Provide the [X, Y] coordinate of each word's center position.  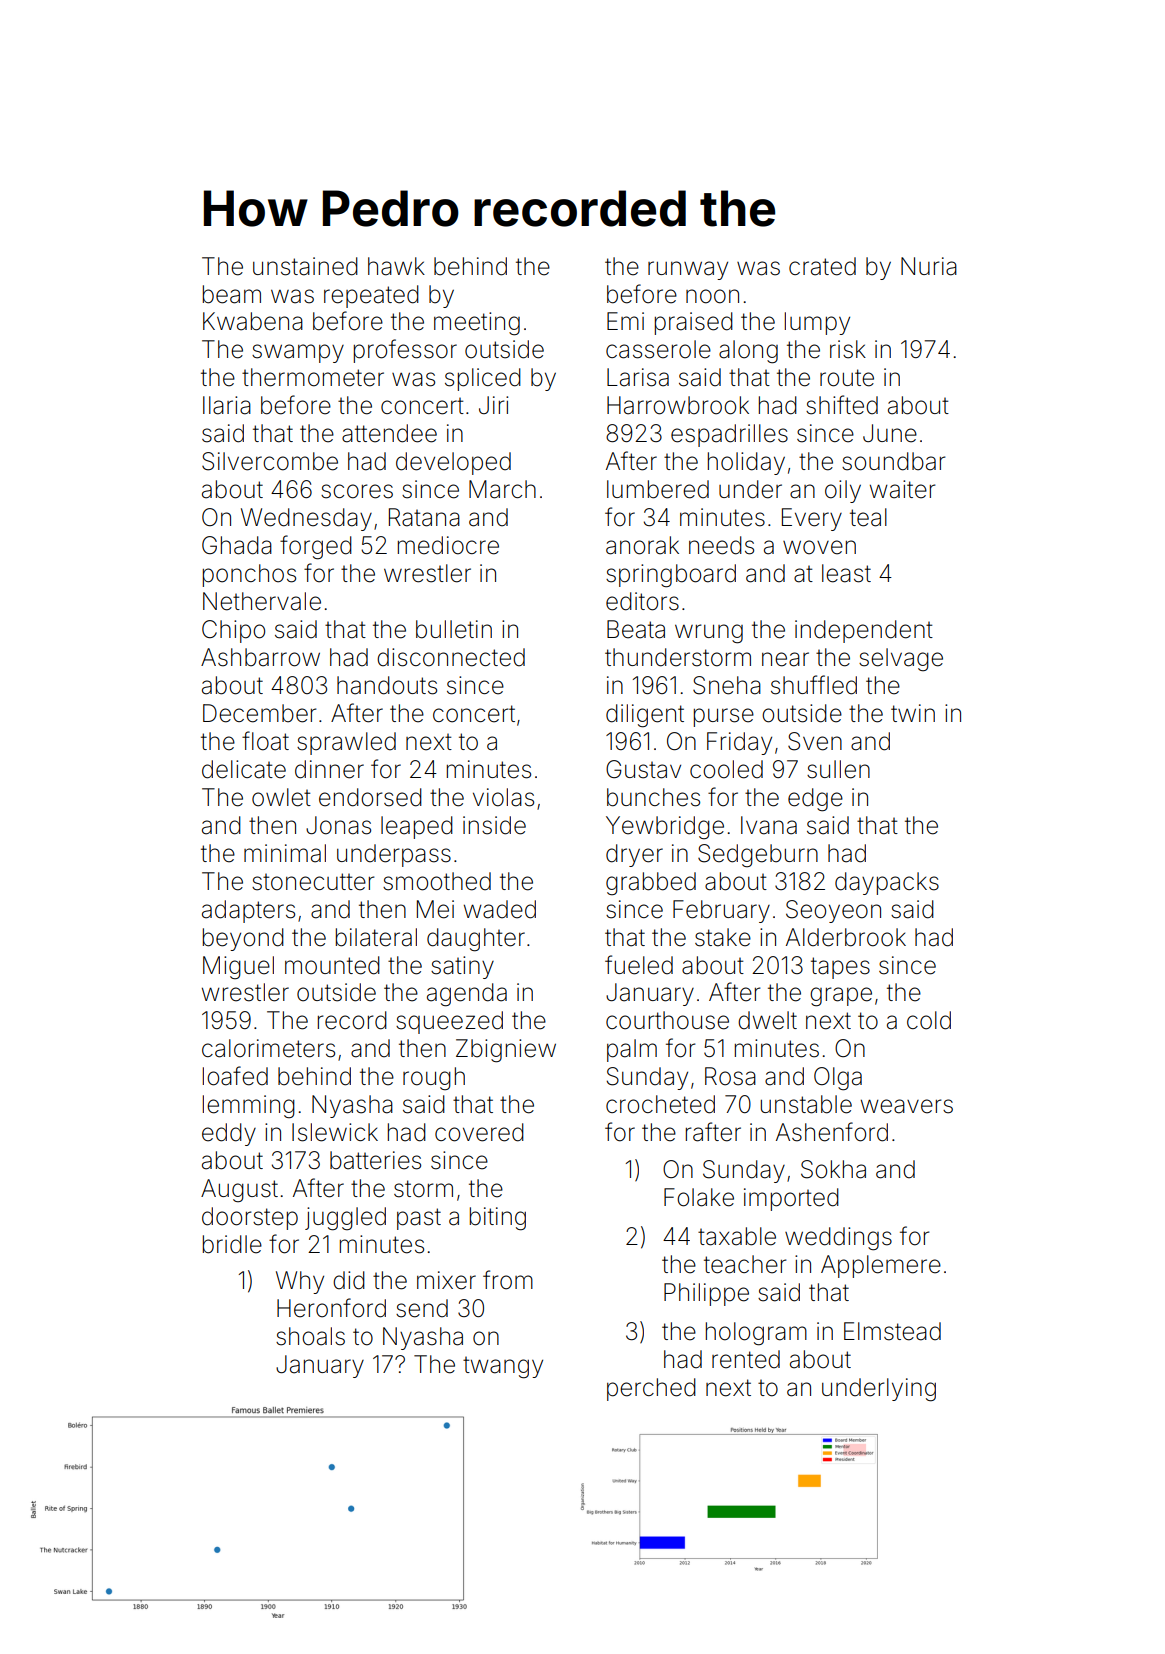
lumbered [658, 489]
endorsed [370, 797]
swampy [298, 353]
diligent [645, 716]
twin [913, 713]
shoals [310, 1336]
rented [746, 1359]
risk [848, 349]
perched [651, 1389]
